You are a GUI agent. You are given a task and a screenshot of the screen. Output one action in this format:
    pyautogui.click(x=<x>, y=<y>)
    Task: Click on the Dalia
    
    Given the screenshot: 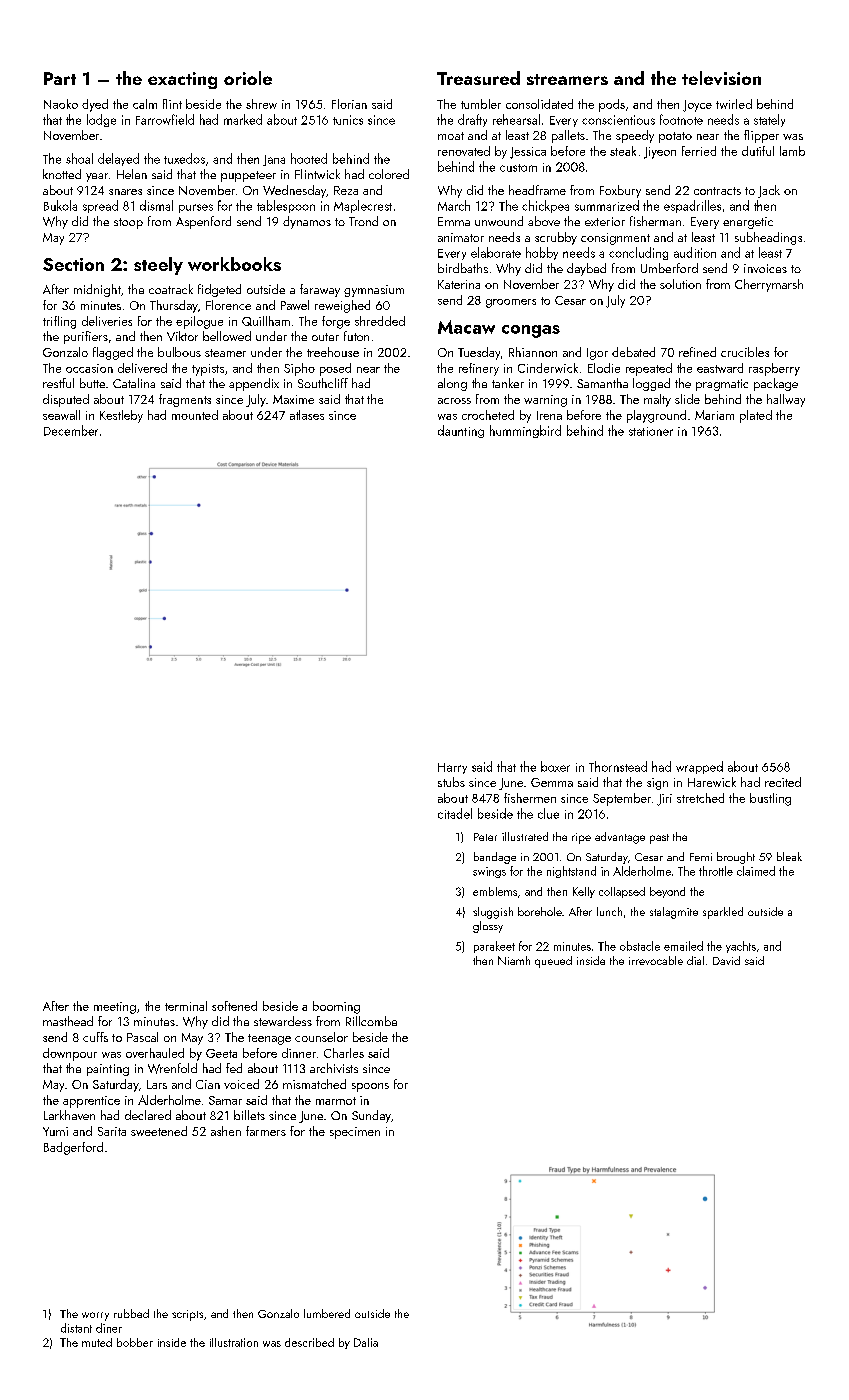 What is the action you would take?
    pyautogui.click(x=366, y=1342)
